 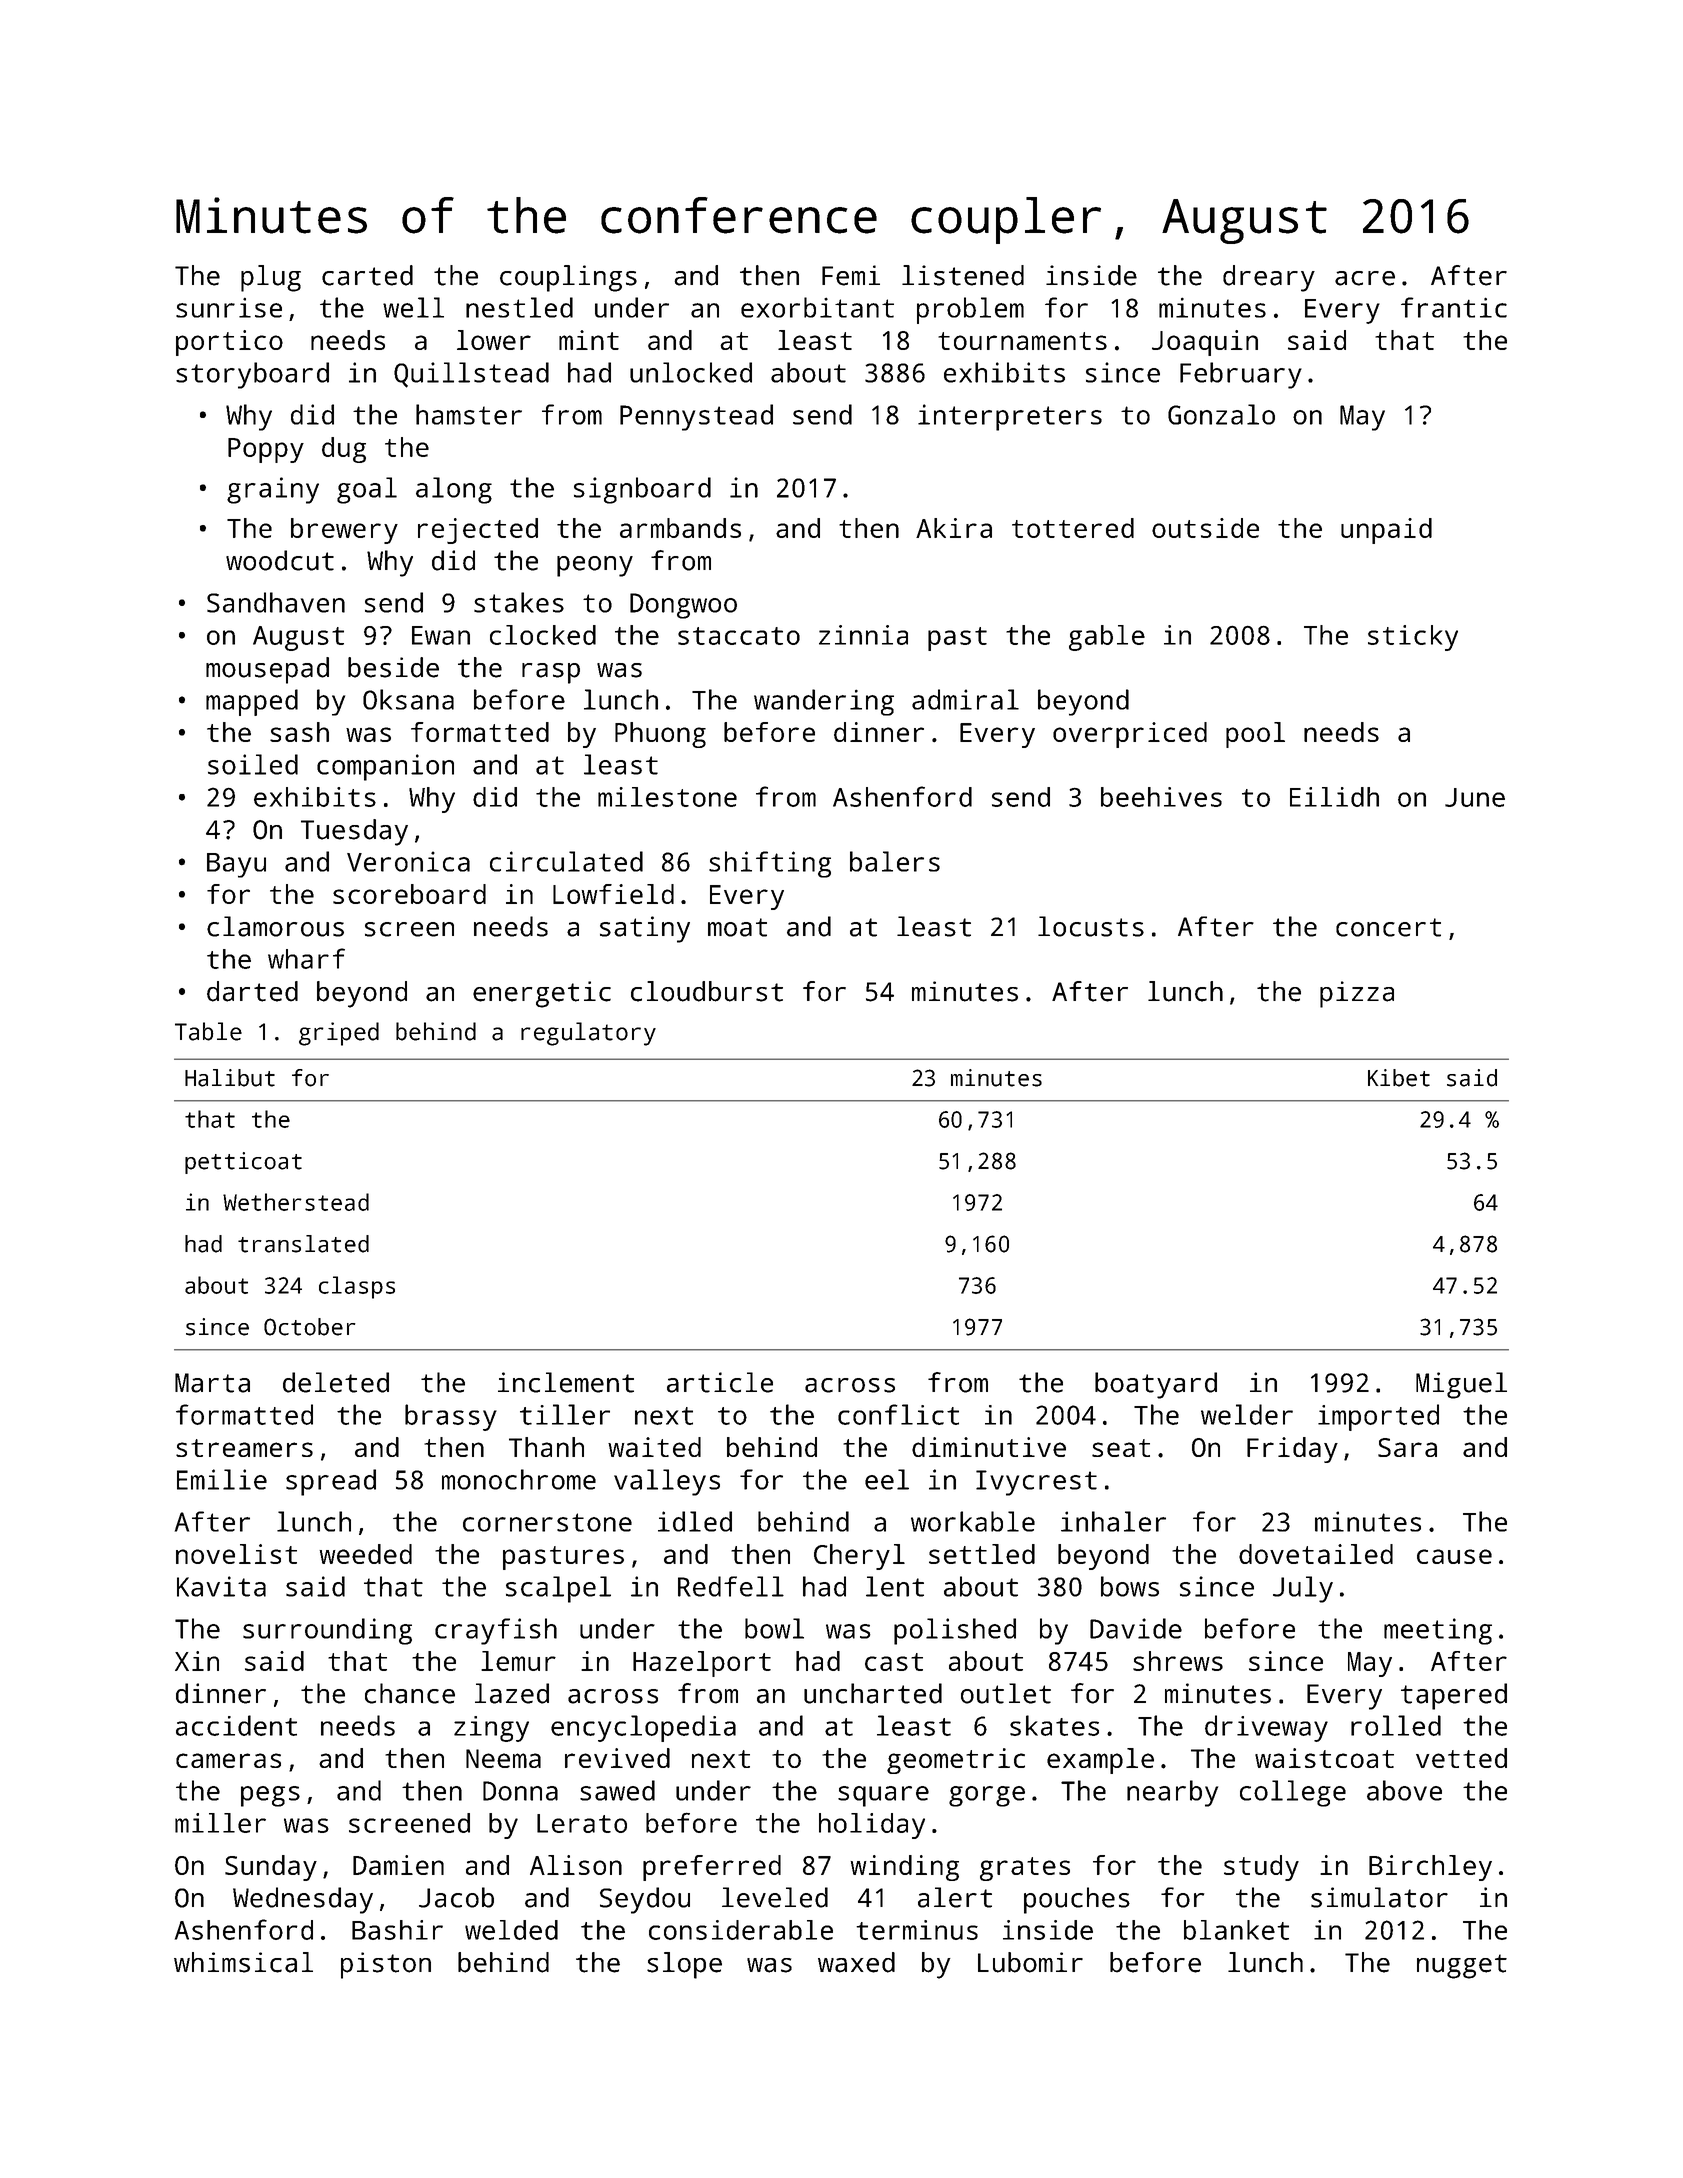 What do you see at coordinates (1475, 797) in the screenshot?
I see `June` at bounding box center [1475, 797].
